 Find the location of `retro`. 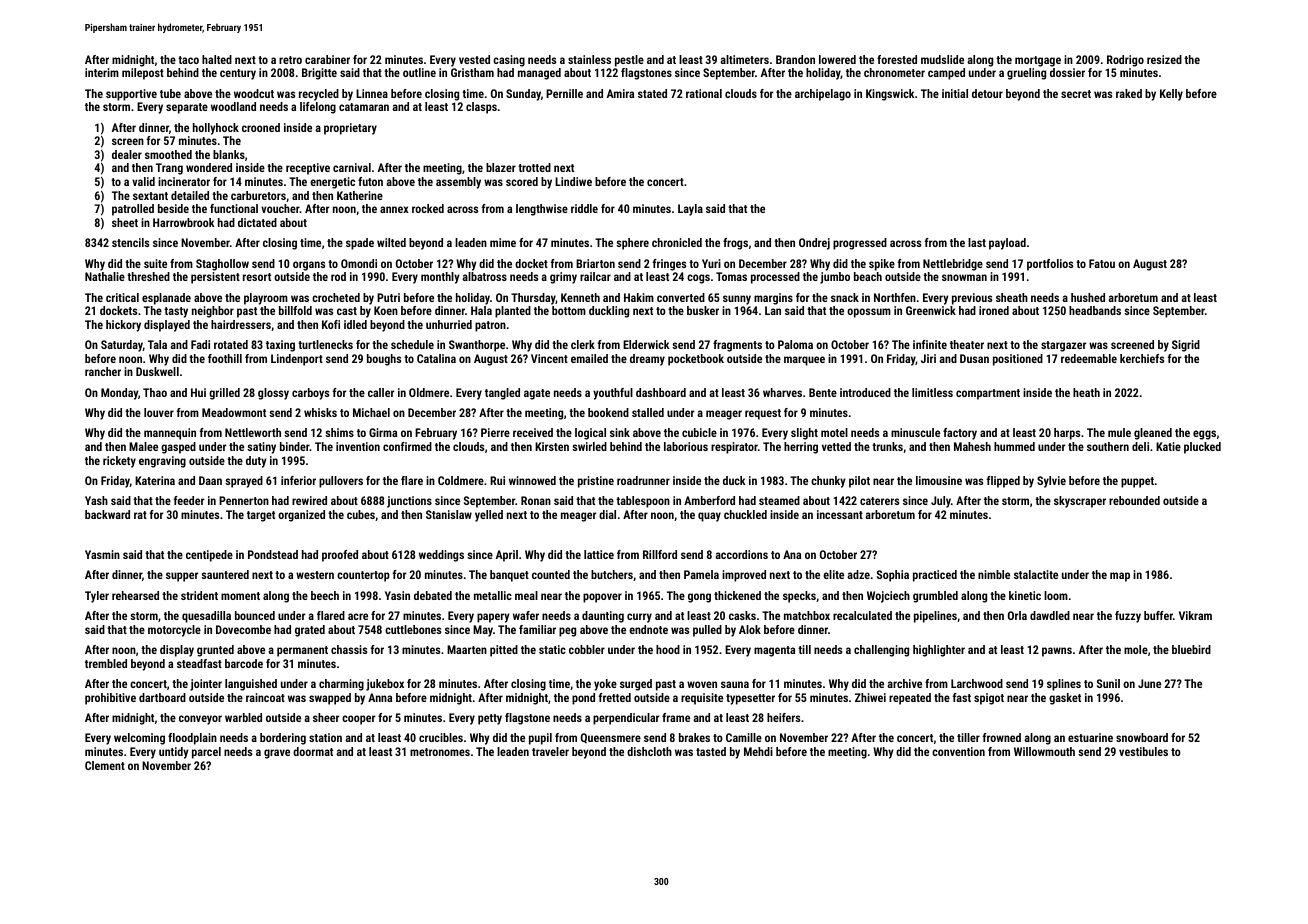

retro is located at coordinates (290, 60).
